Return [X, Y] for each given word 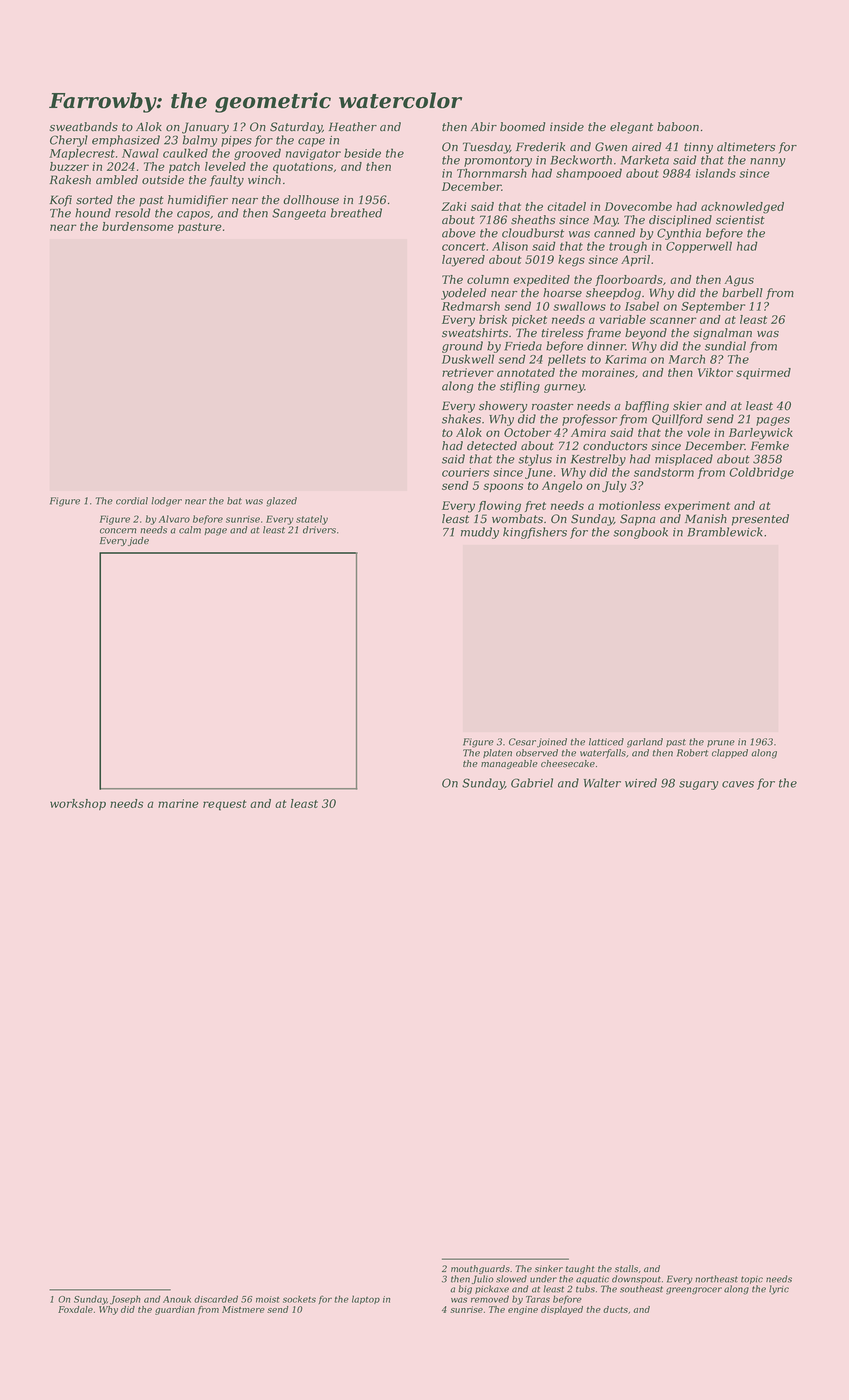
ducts [615, 1309]
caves [738, 784]
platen [497, 753]
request [225, 805]
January [205, 128]
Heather [353, 127]
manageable [509, 764]
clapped [730, 753]
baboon [678, 127]
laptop [366, 1299]
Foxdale [75, 1309]
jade [138, 541]
